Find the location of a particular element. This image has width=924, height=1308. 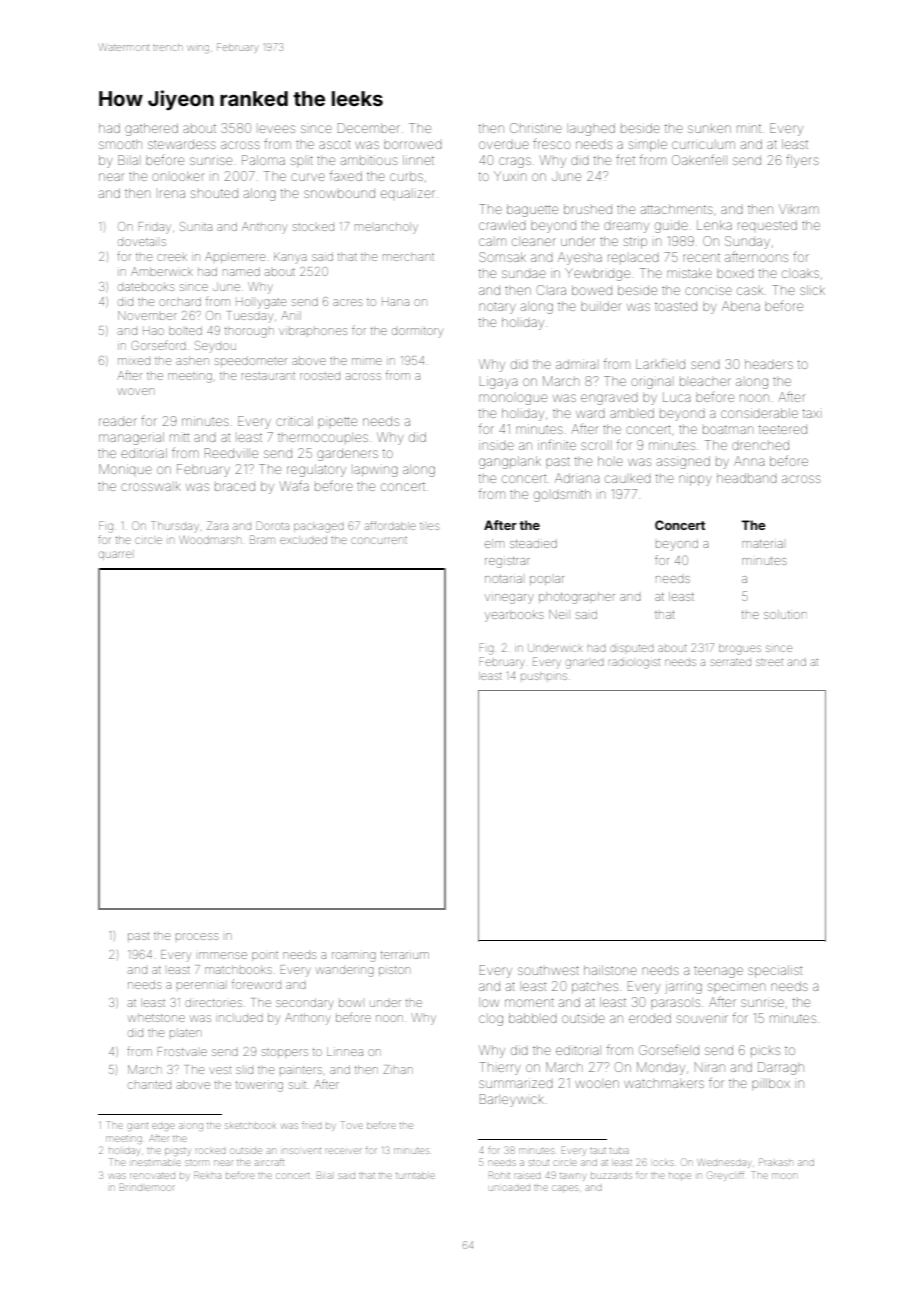

yearbooks is located at coordinates (514, 616).
